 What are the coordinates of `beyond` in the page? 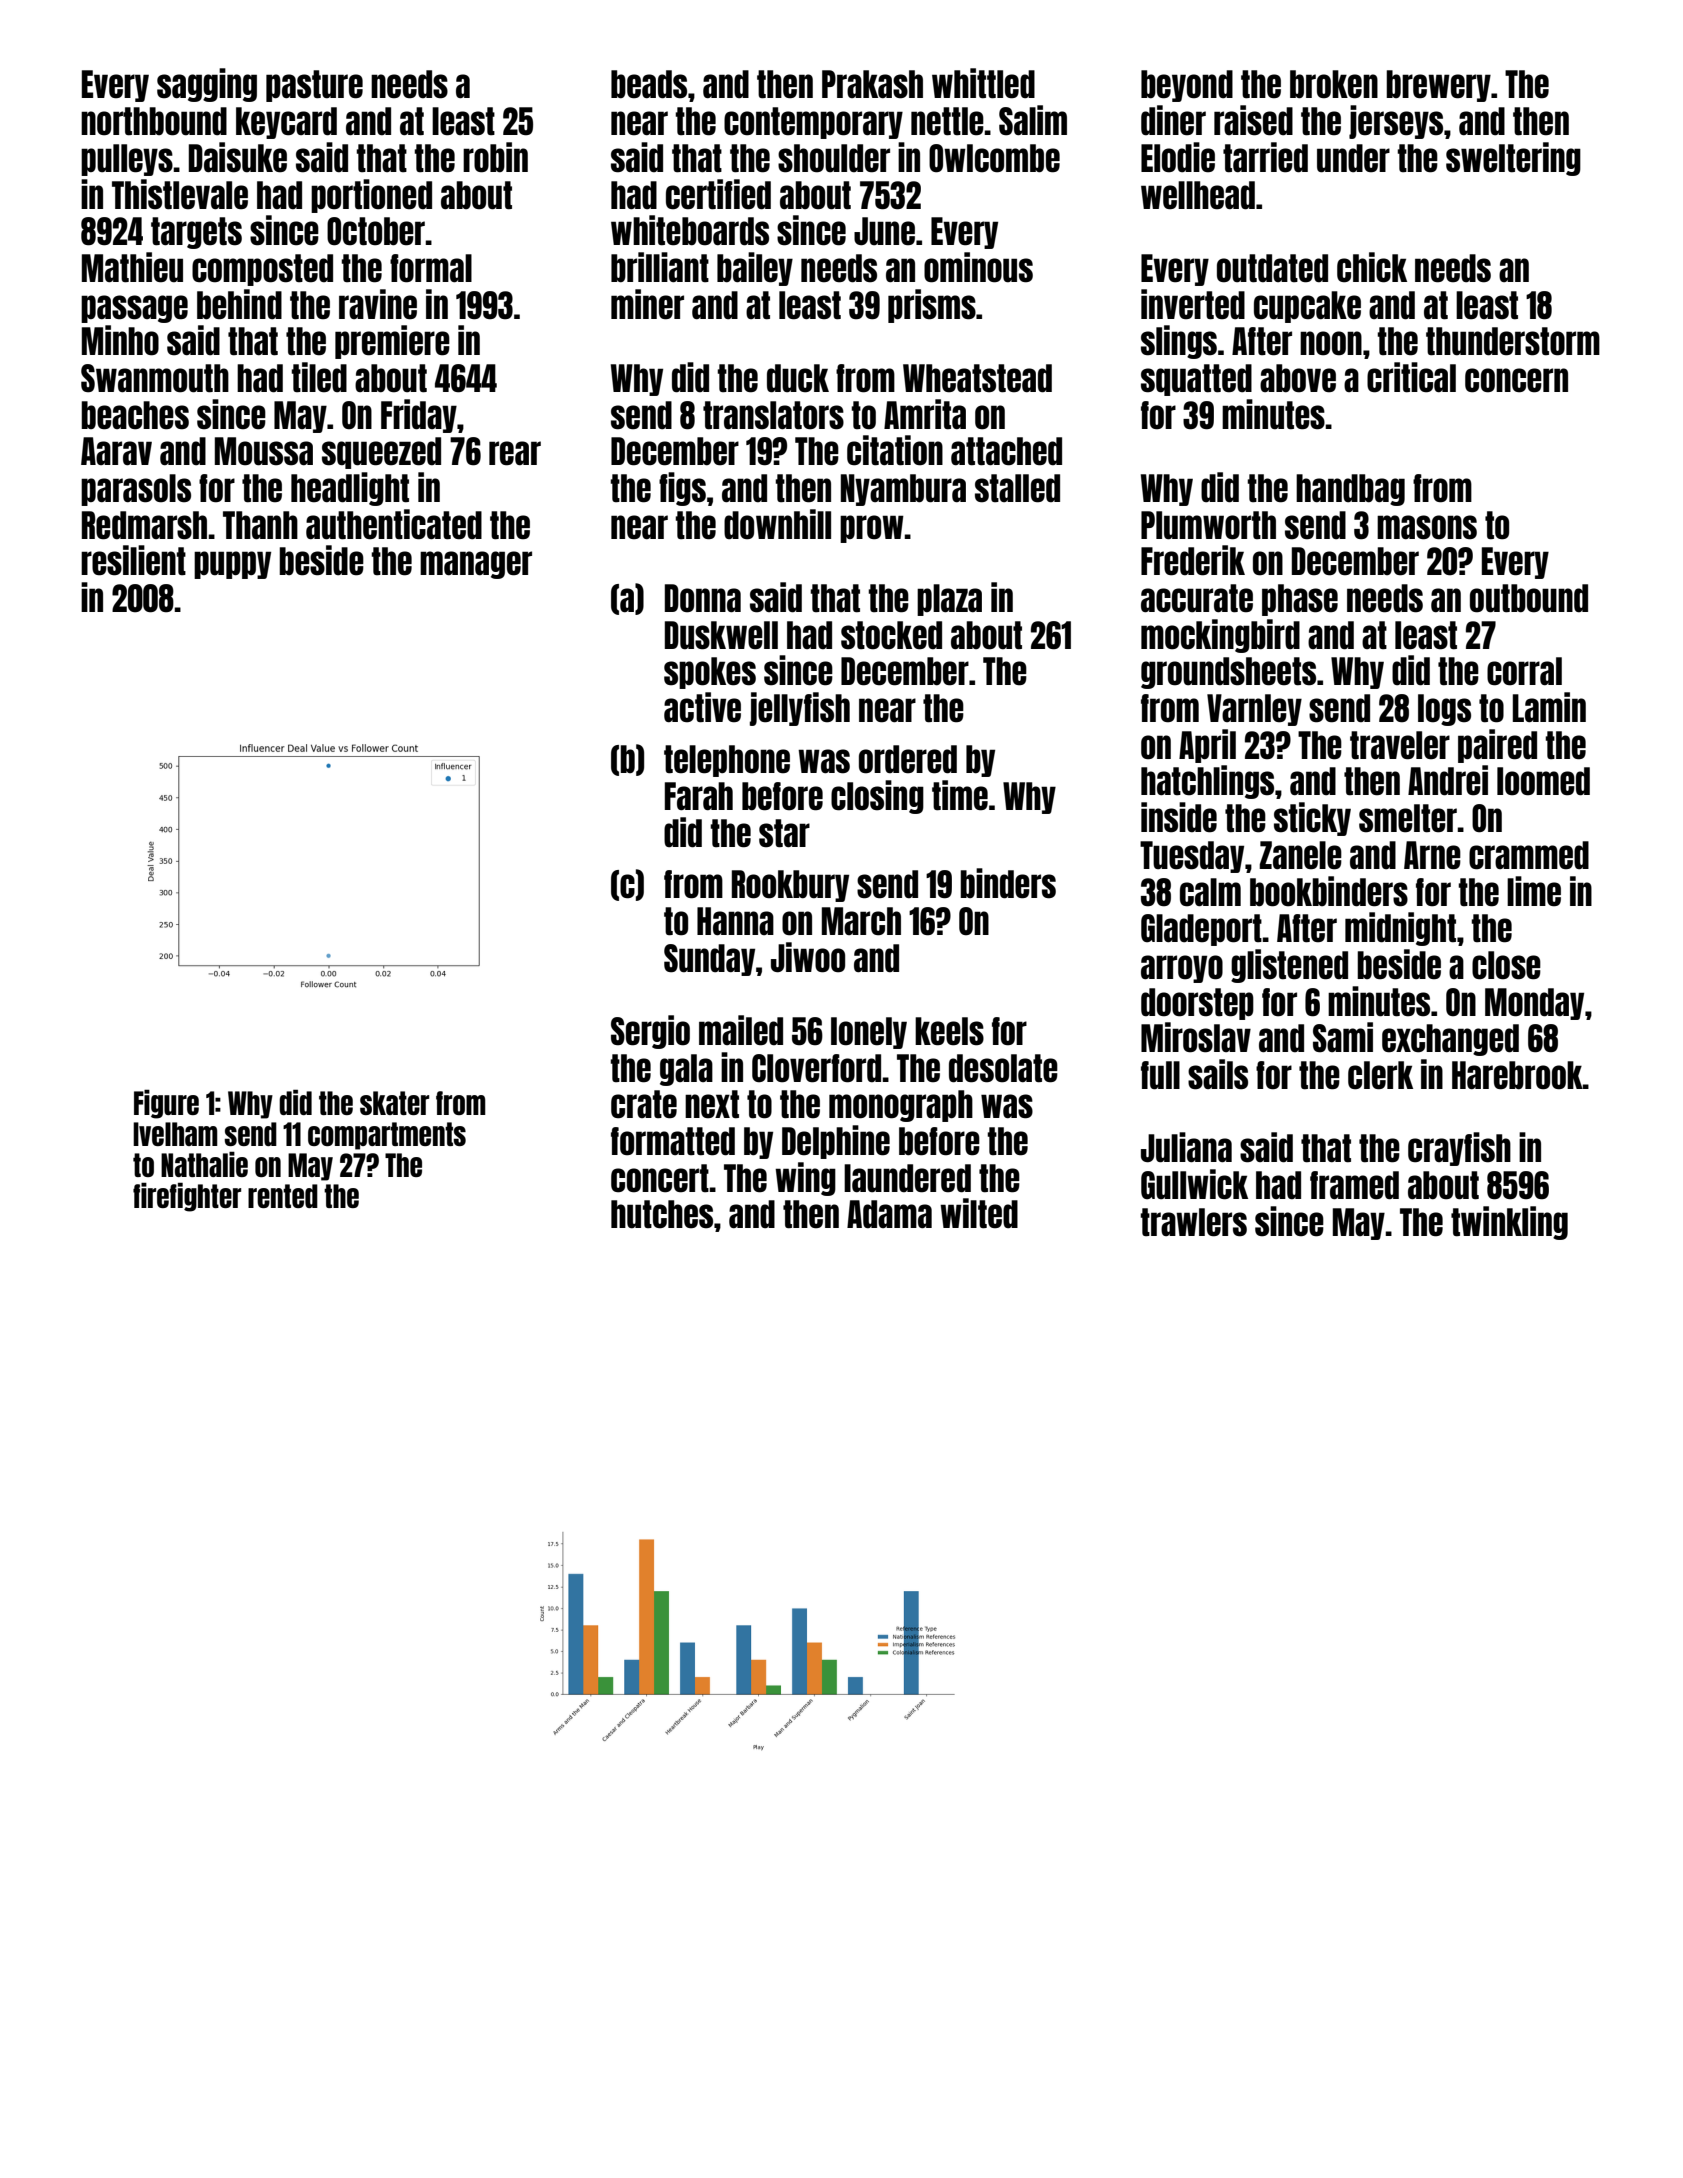 It's located at (1187, 86).
